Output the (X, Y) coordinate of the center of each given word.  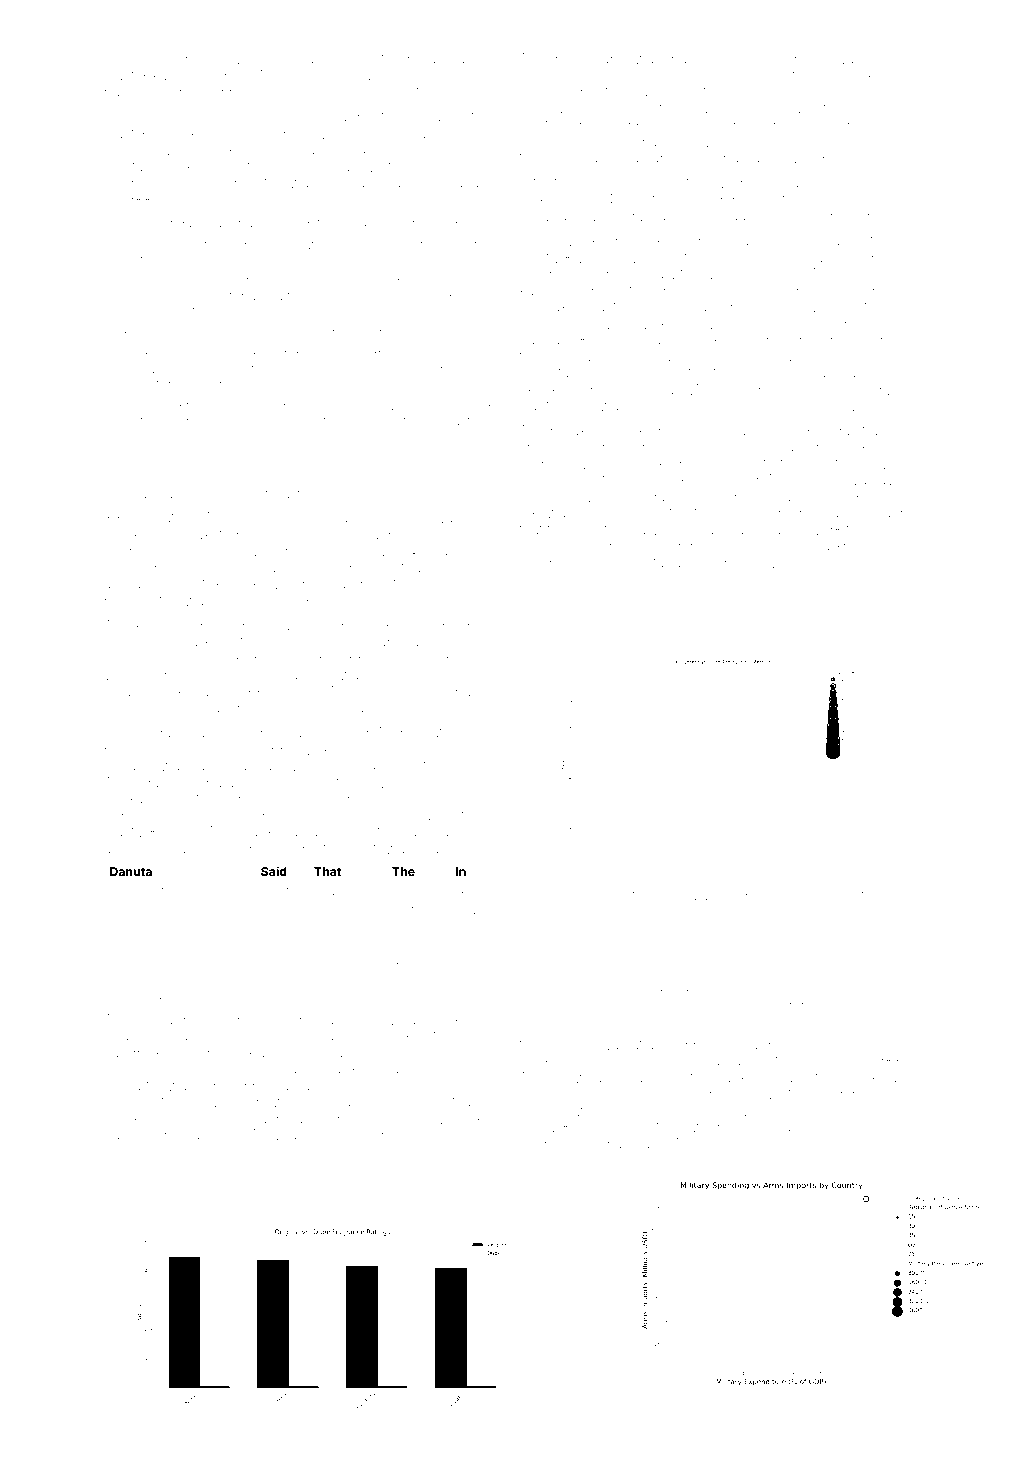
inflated (798, 1005)
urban (832, 182)
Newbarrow (558, 215)
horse (221, 750)
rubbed (223, 1085)
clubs (701, 1144)
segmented (432, 784)
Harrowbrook (439, 1118)
